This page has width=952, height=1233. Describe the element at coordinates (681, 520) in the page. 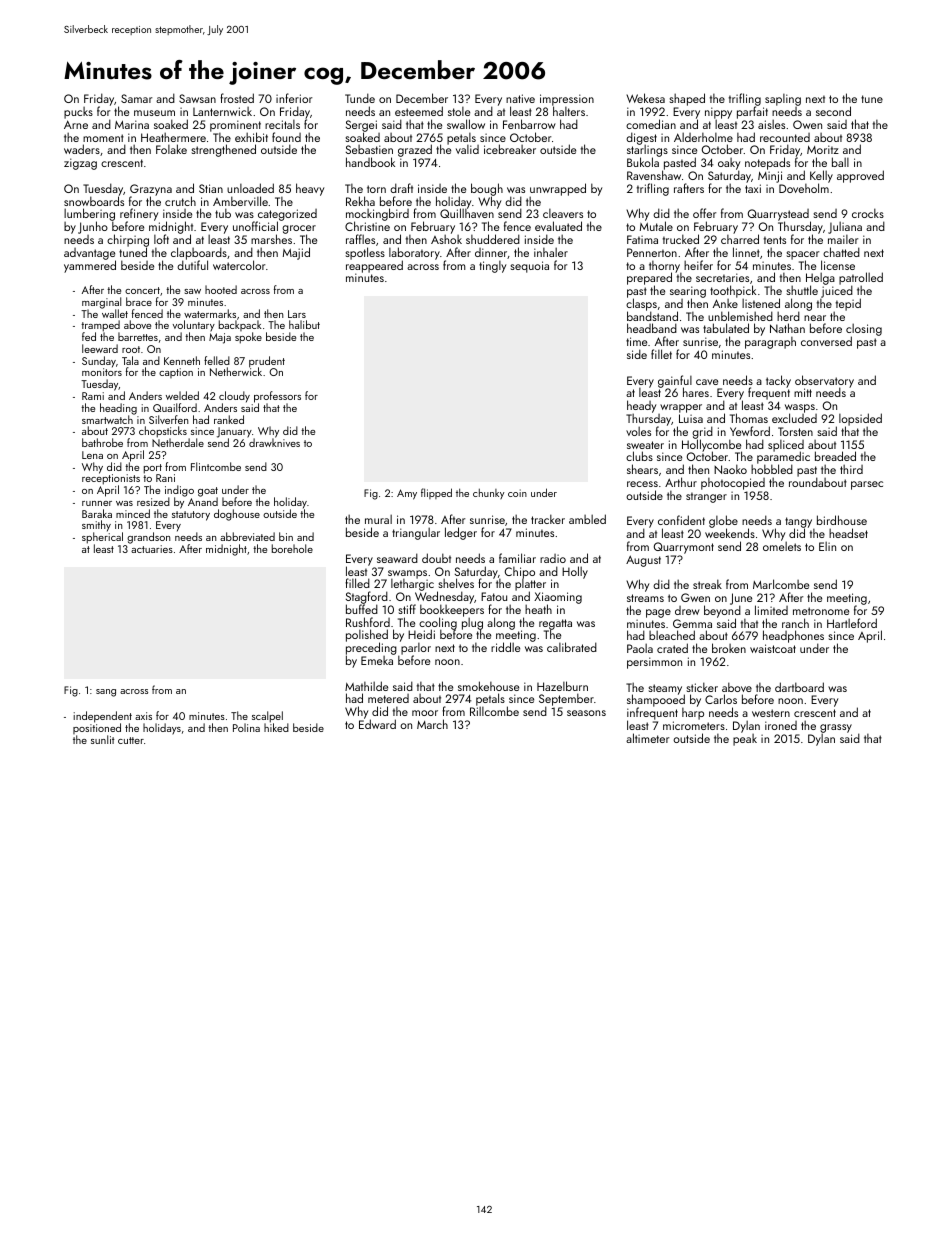

I see `confident` at that location.
